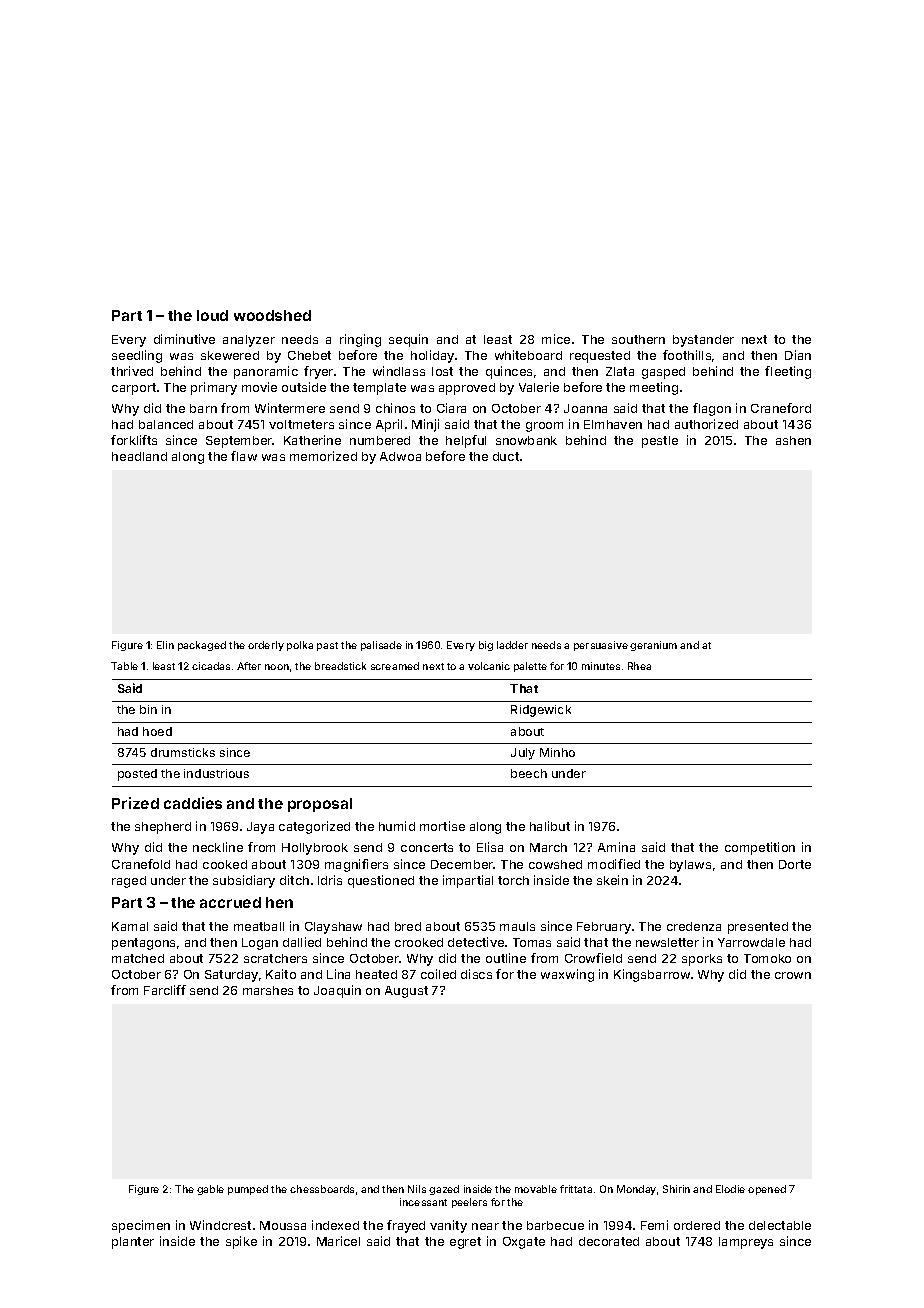 Image resolution: width=924 pixels, height=1308 pixels. I want to click on carport, so click(134, 389).
